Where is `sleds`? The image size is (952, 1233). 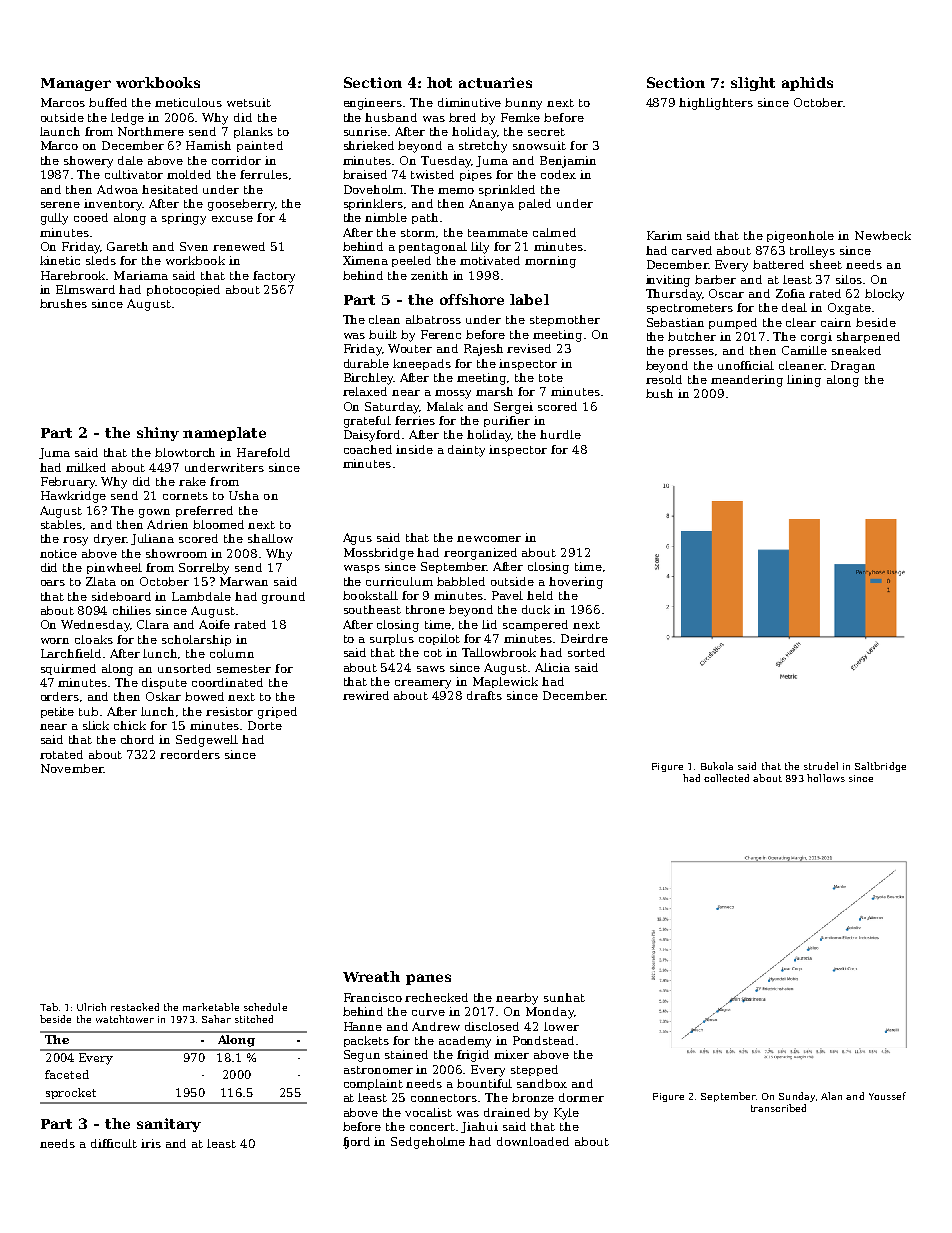 sleds is located at coordinates (101, 260).
